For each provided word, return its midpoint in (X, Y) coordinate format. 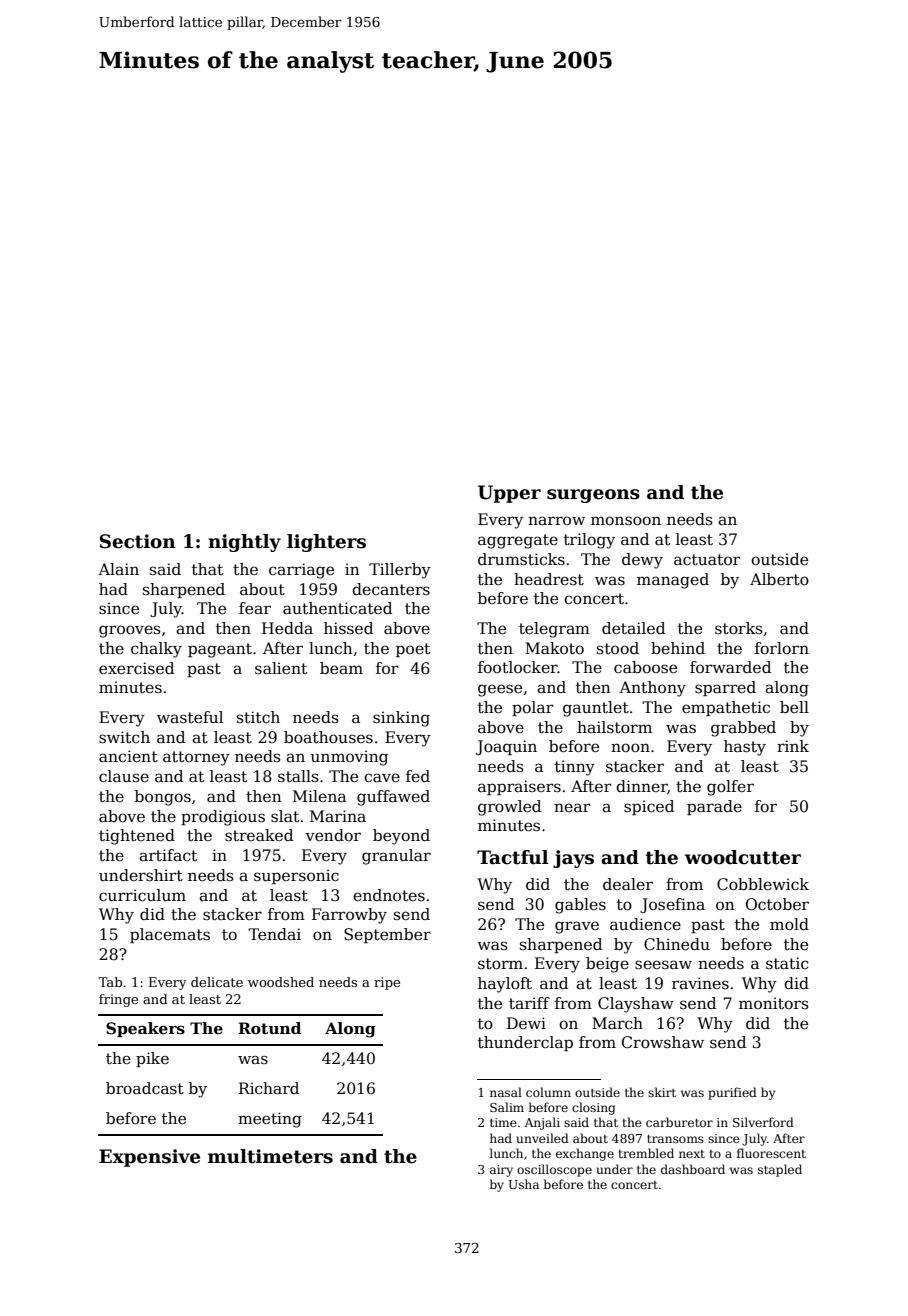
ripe (387, 983)
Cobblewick (763, 884)
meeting (270, 1120)
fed (418, 776)
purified (732, 1093)
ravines (700, 983)
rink (793, 746)
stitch (258, 717)
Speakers (145, 1029)
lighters (326, 543)
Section (138, 541)
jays (573, 859)
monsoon (626, 520)
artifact (168, 855)
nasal (506, 1092)
